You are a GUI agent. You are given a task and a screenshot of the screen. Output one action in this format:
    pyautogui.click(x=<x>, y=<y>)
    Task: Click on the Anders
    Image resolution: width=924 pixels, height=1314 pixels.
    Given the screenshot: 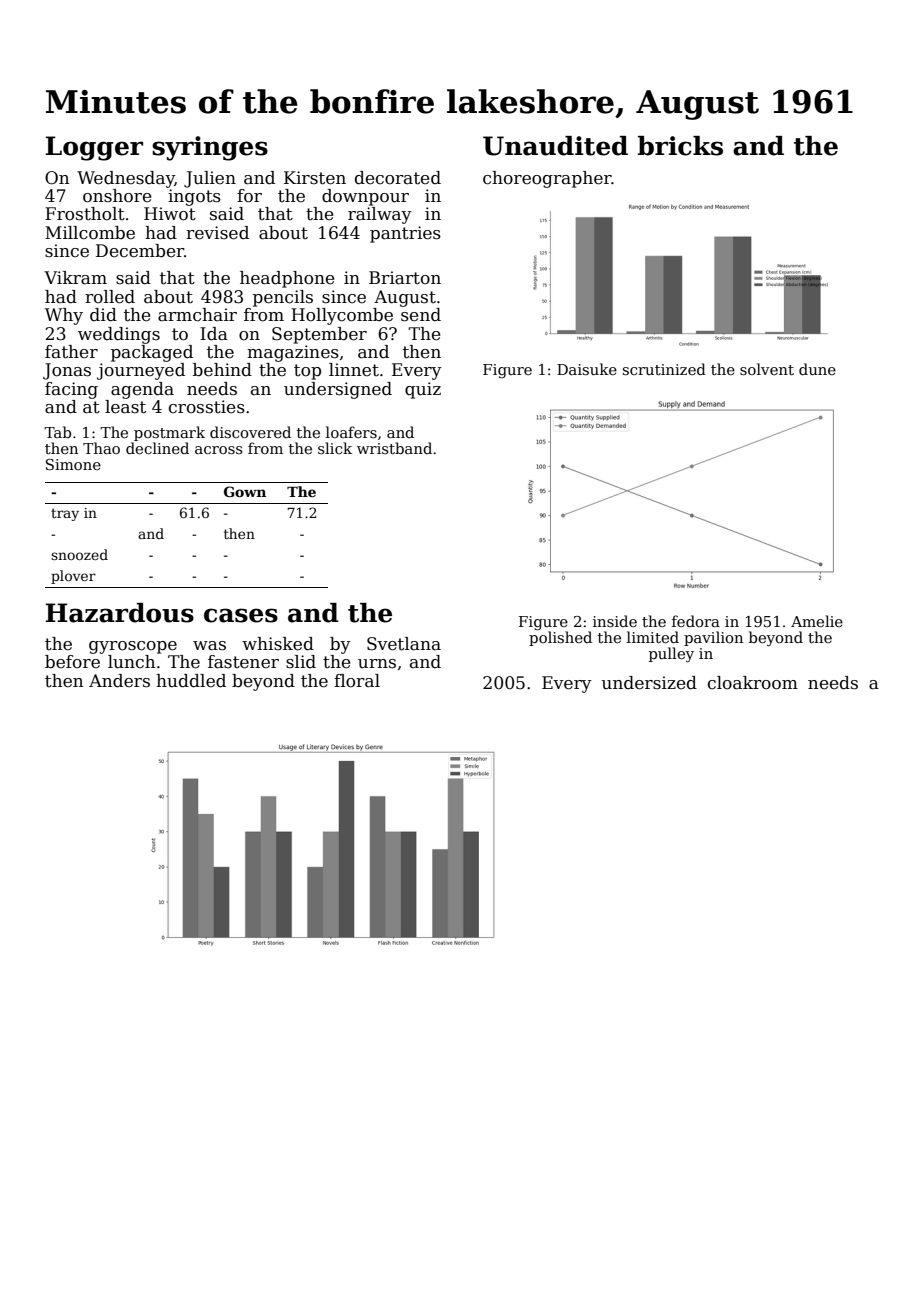 What is the action you would take?
    pyautogui.click(x=119, y=681)
